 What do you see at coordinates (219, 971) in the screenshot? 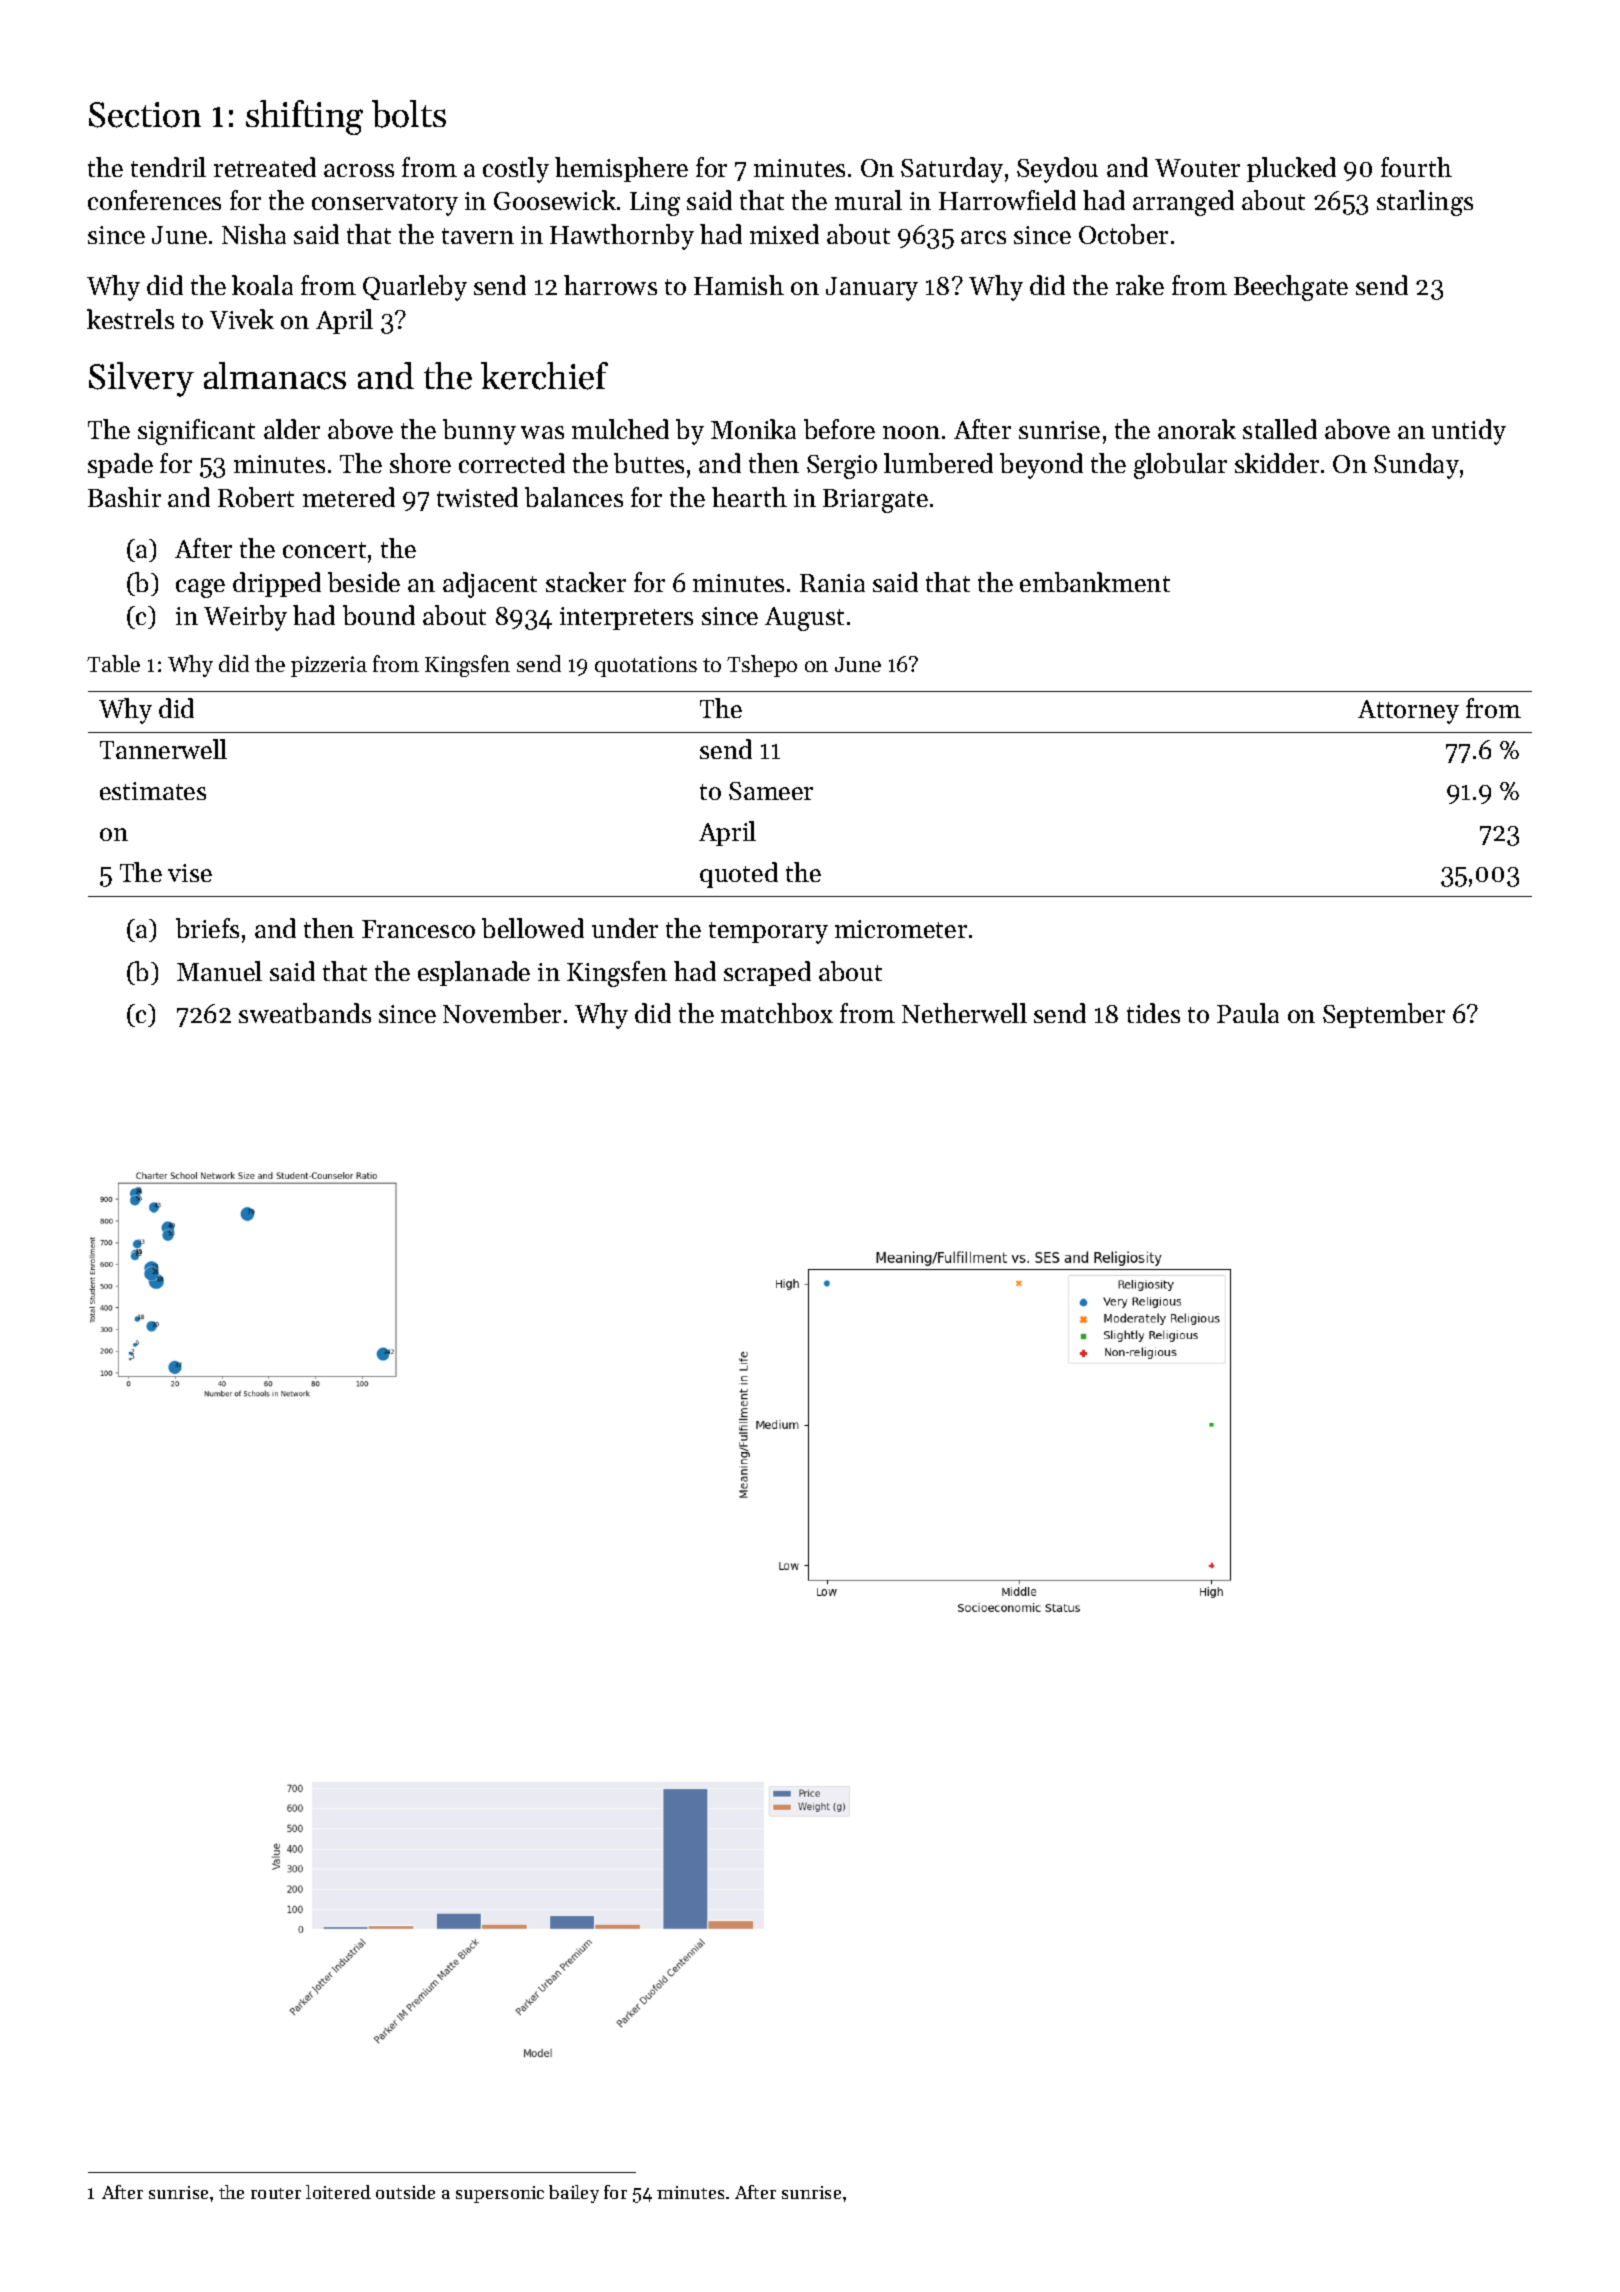
I see `Manuel` at bounding box center [219, 971].
